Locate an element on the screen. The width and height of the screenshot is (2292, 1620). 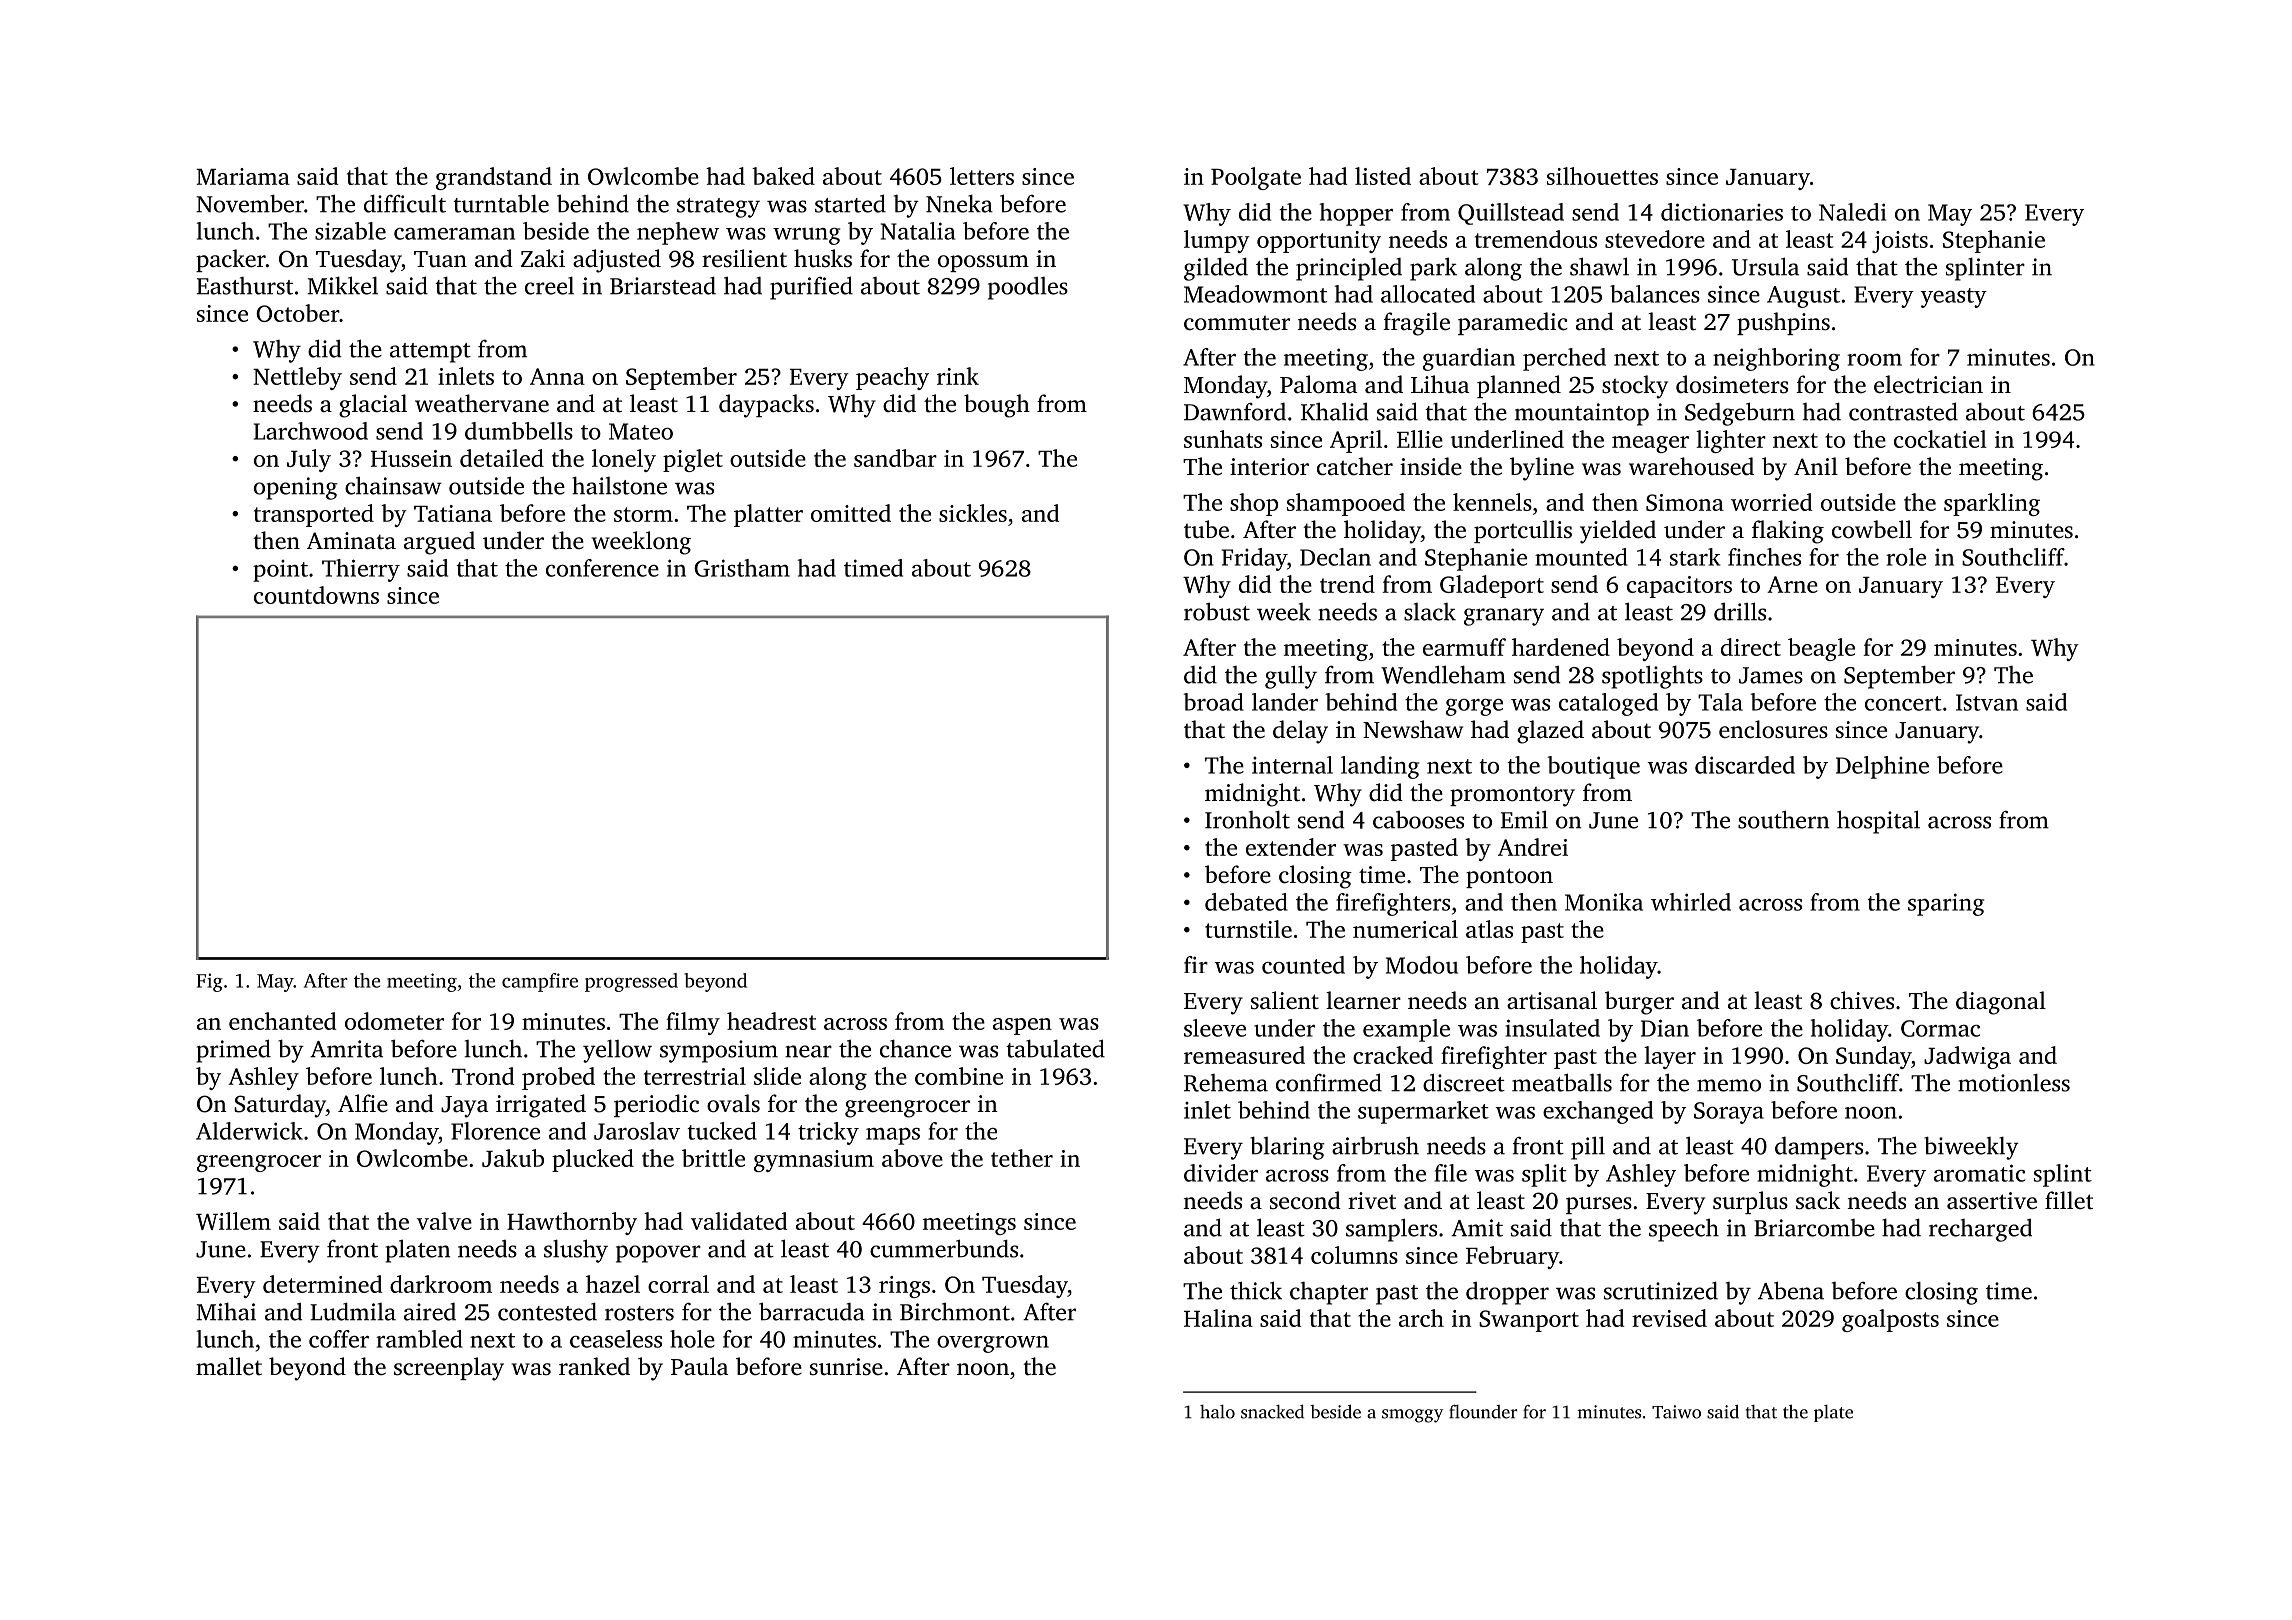
irrigated is located at coordinates (541, 1106).
